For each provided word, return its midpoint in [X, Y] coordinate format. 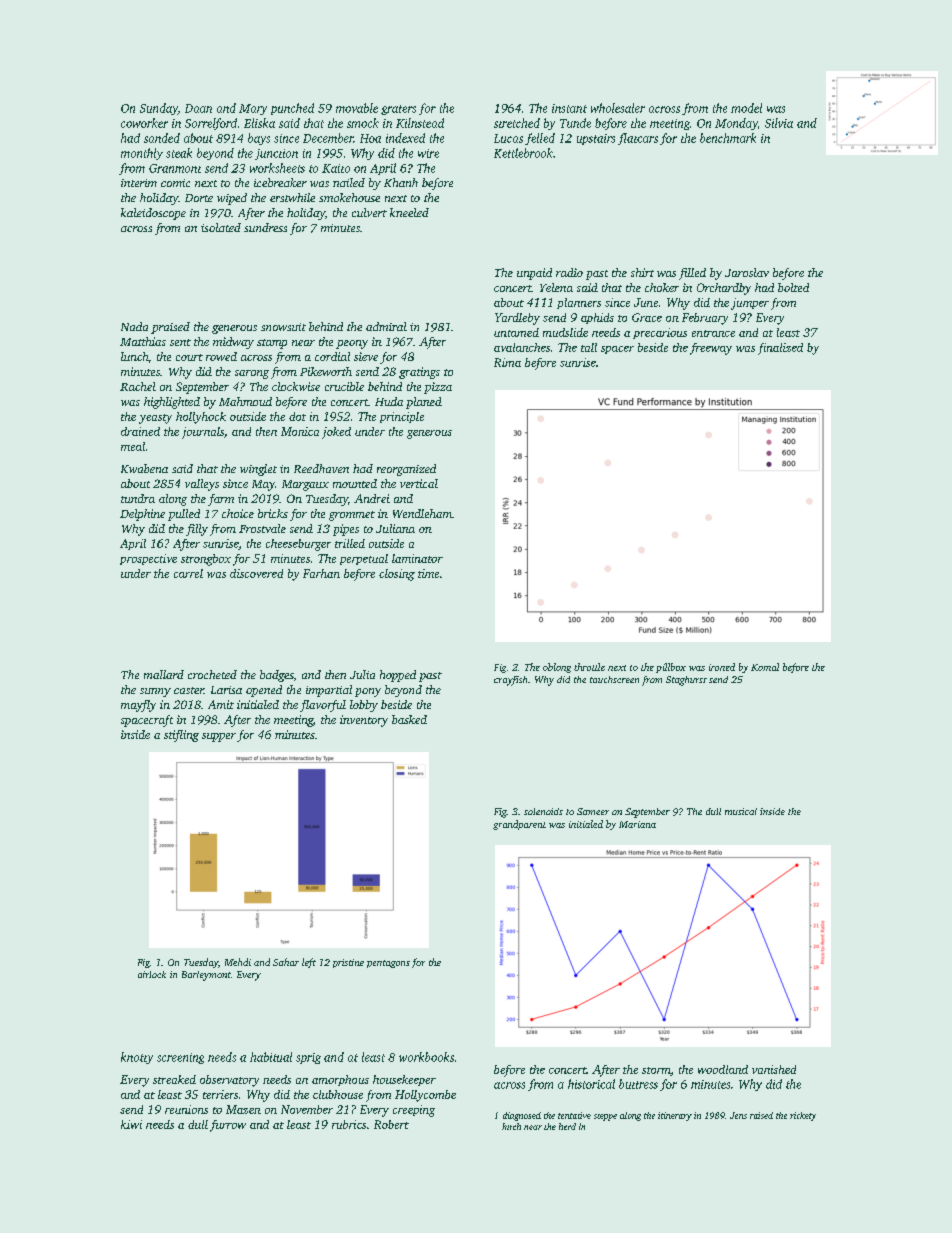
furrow [228, 1126]
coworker [144, 123]
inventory [364, 721]
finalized [780, 349]
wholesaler [618, 108]
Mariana [637, 824]
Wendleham [422, 513]
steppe [605, 1117]
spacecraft [147, 721]
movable [357, 108]
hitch [511, 1126]
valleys [202, 485]
